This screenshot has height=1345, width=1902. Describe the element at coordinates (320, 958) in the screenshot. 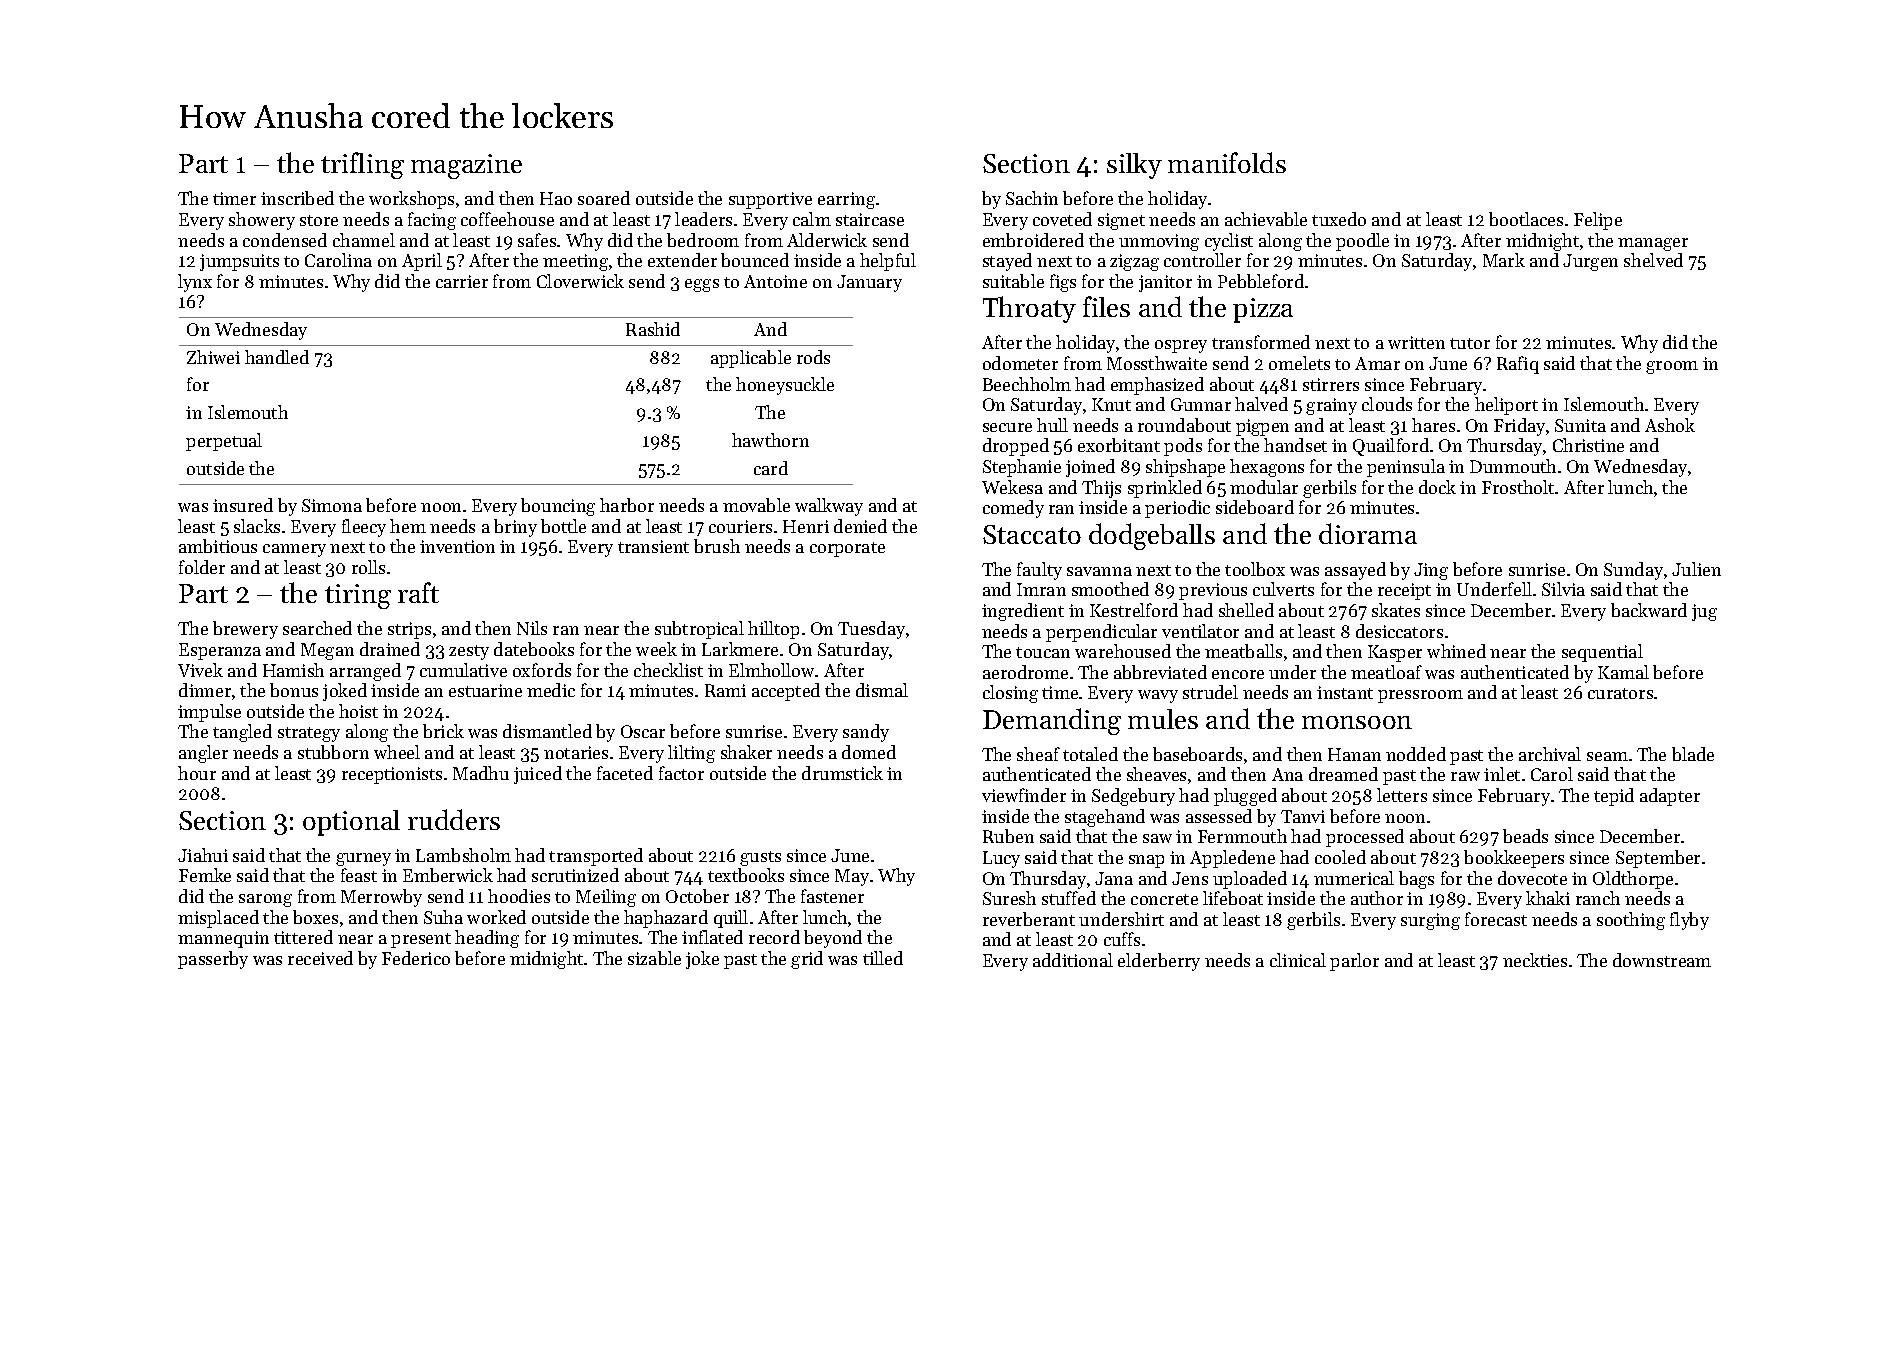

I see `received` at that location.
